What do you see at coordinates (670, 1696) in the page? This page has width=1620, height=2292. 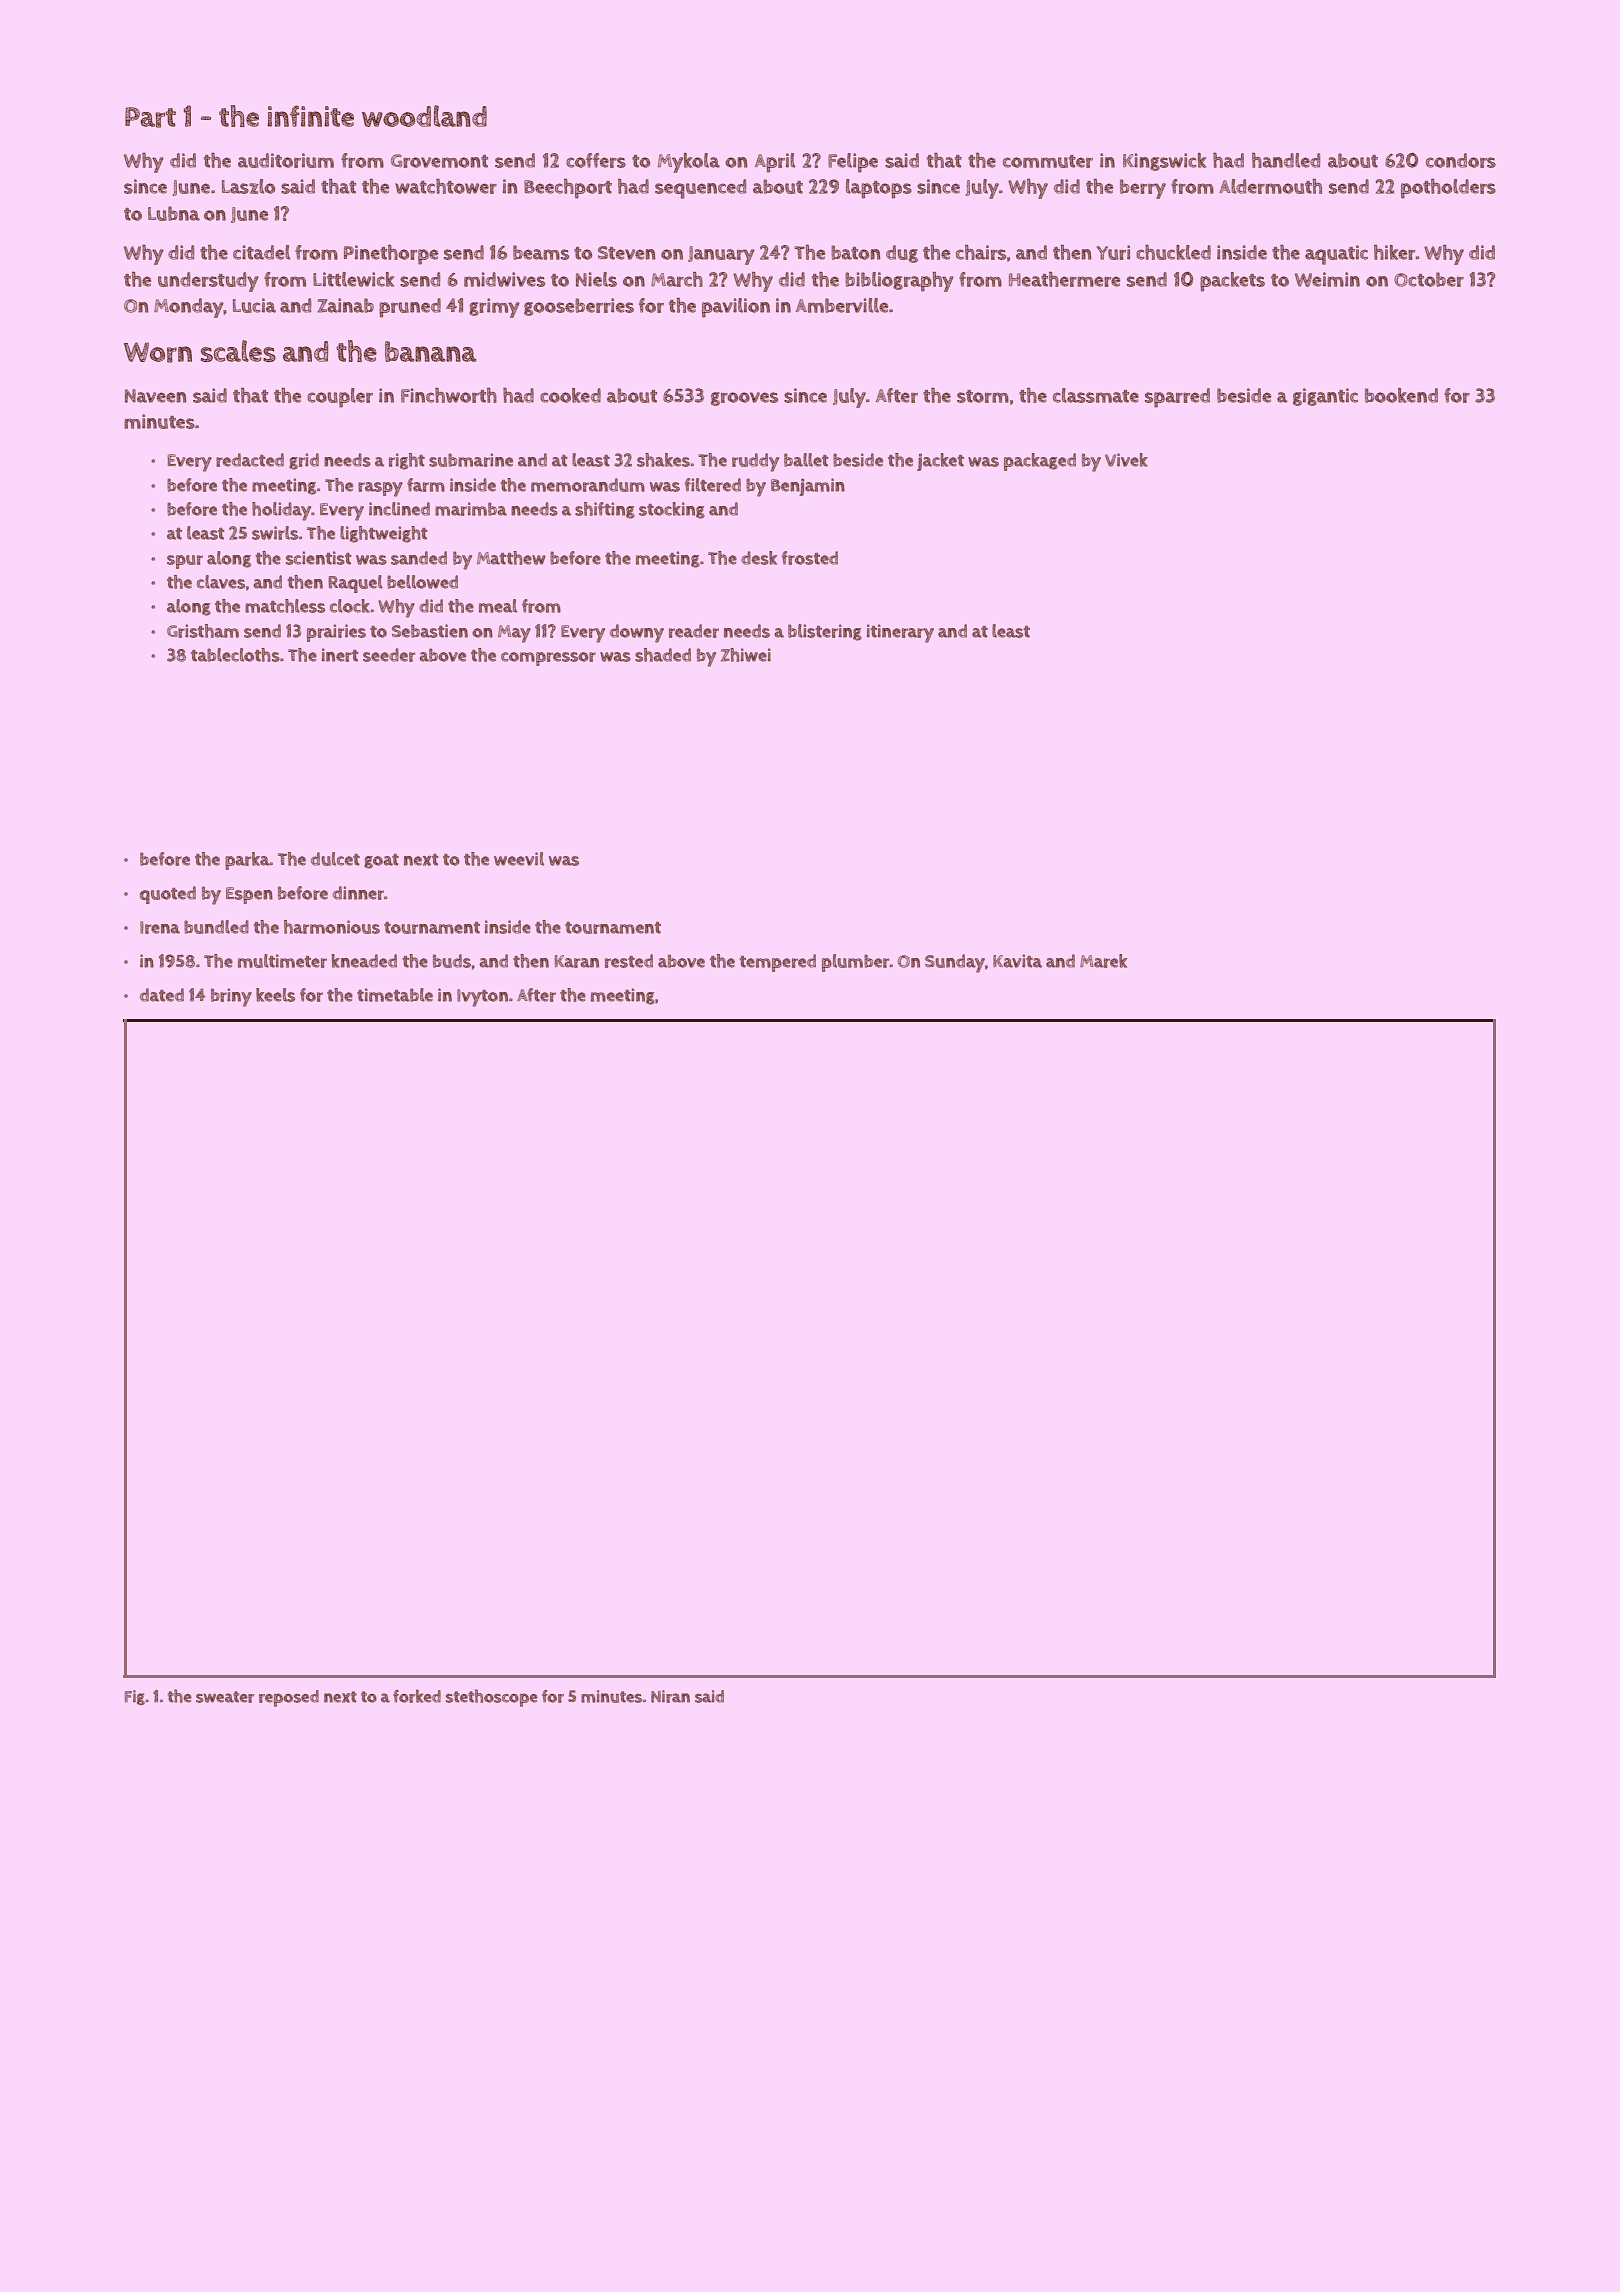 I see `Niran` at bounding box center [670, 1696].
